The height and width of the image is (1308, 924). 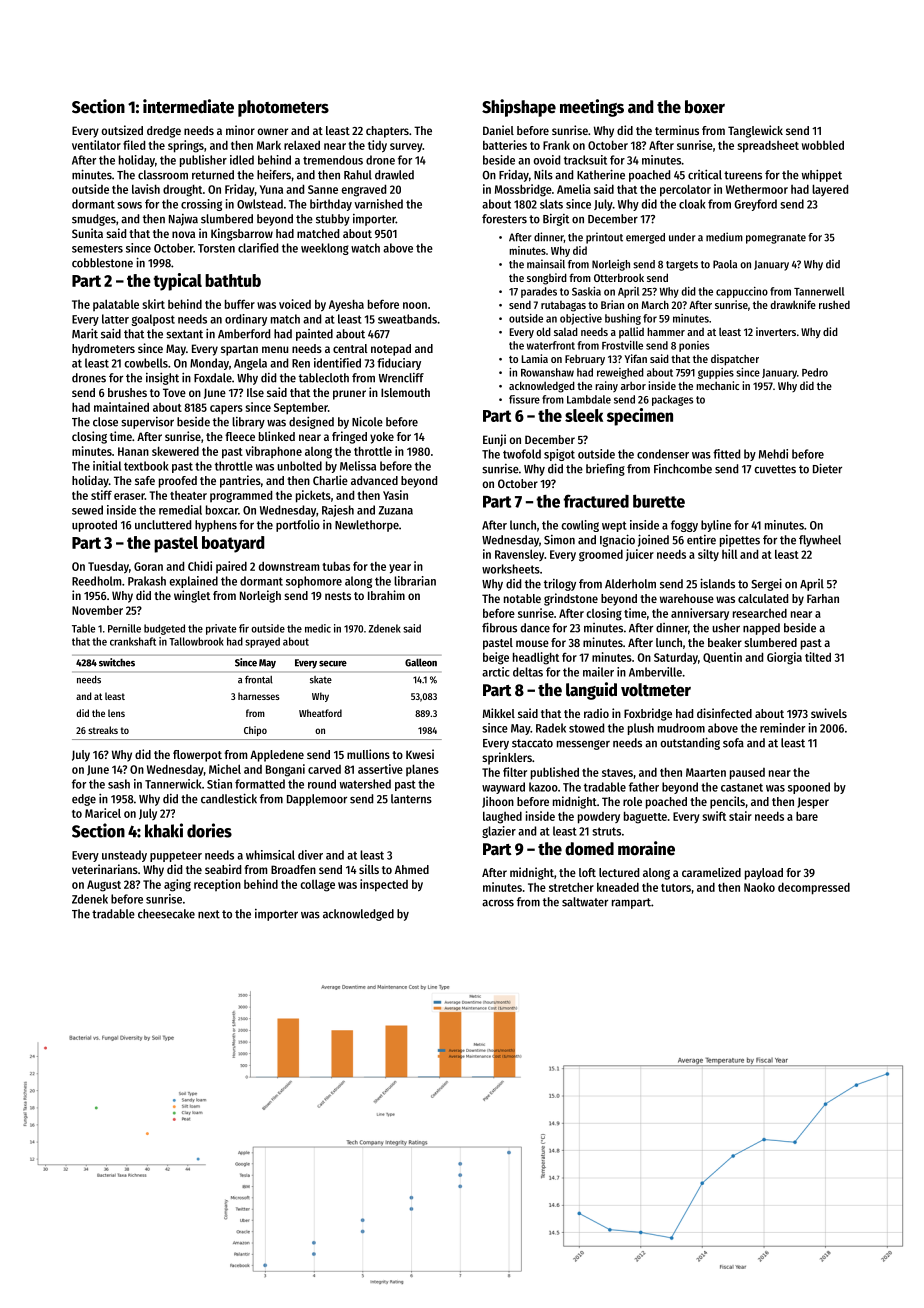 I want to click on pomegranate, so click(x=776, y=239).
